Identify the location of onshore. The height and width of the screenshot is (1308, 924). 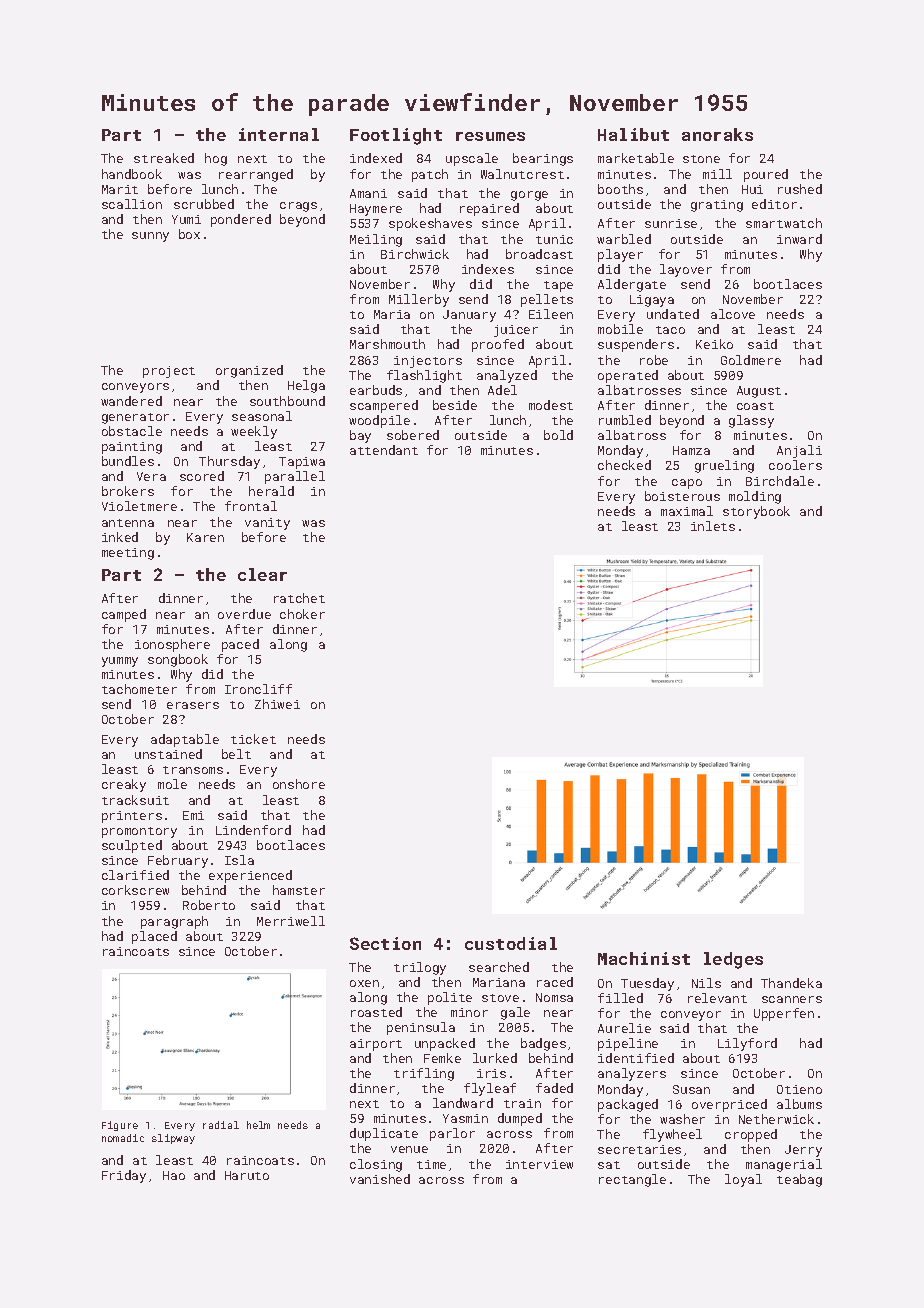
(299, 784).
